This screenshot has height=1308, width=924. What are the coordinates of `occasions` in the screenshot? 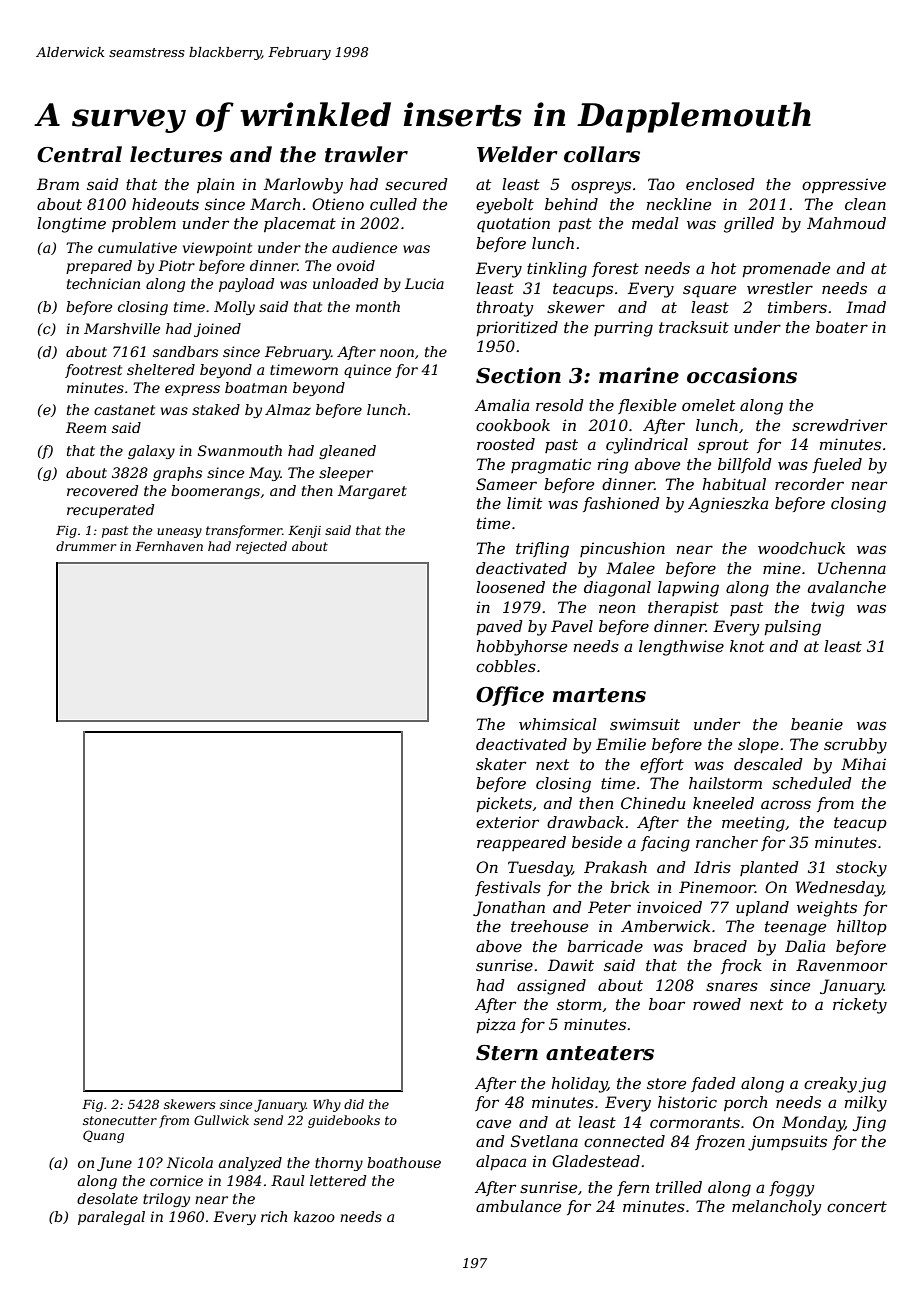 It's located at (742, 375).
